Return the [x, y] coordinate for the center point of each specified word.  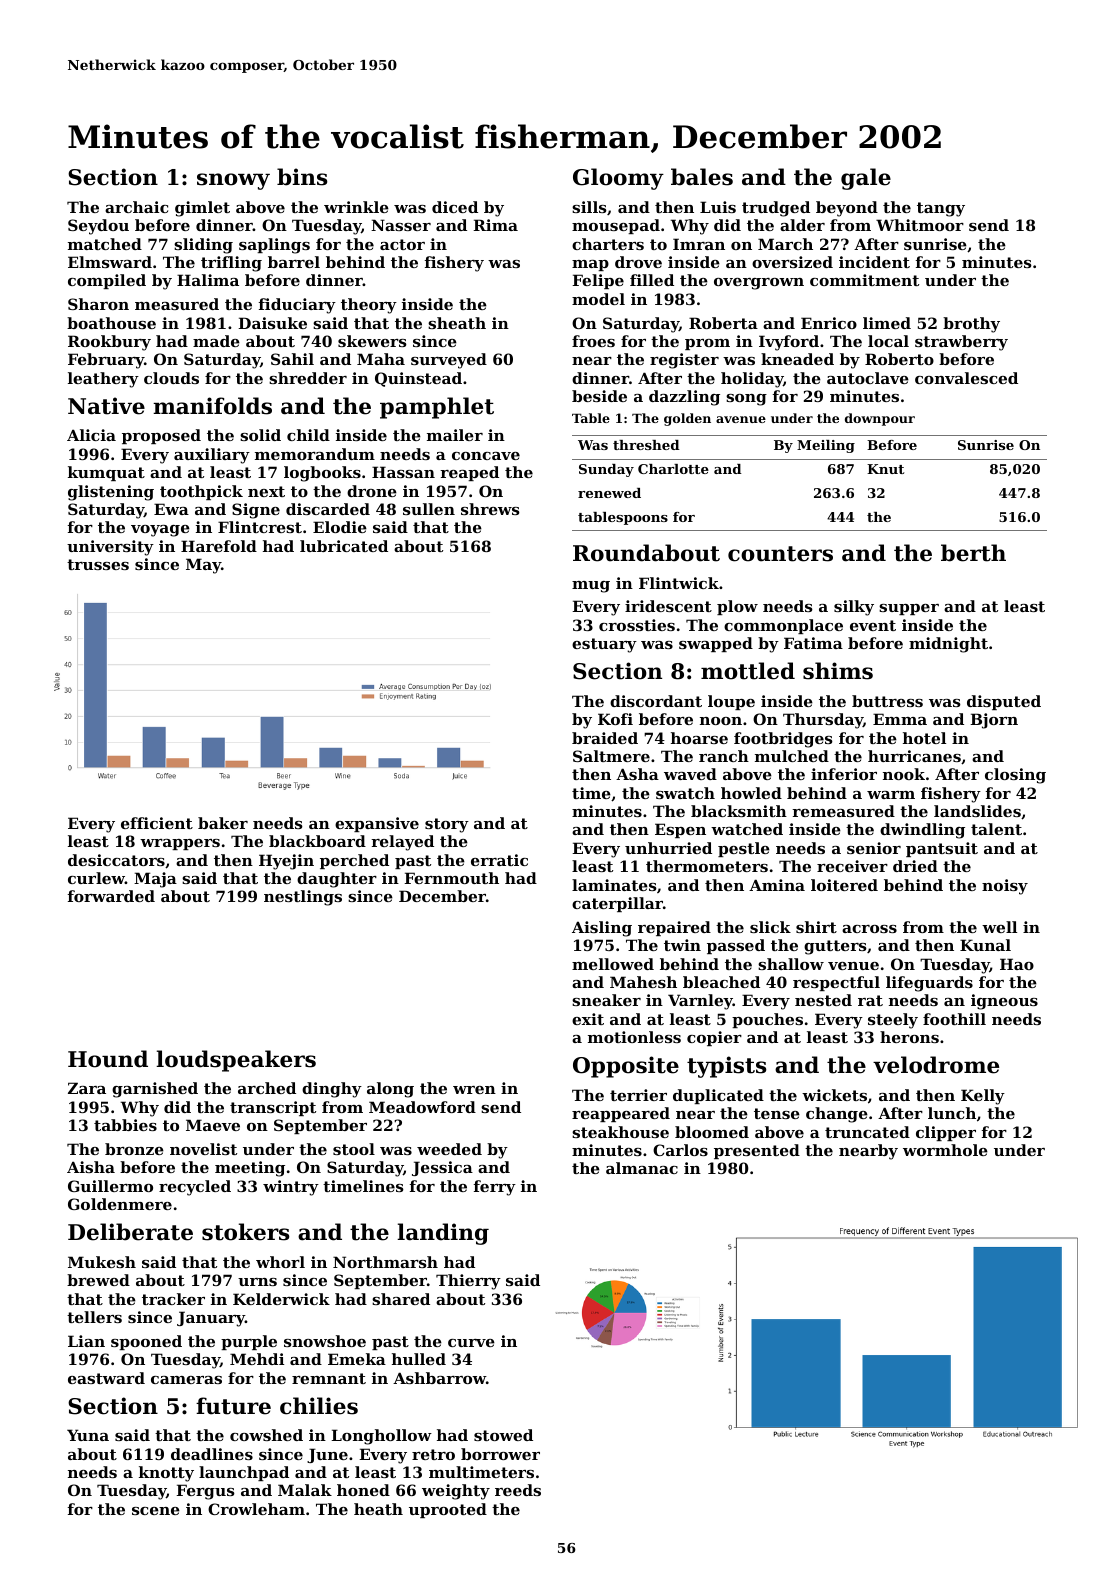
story [447, 825]
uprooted [448, 1510]
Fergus [205, 1492]
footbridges [783, 740]
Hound [108, 1059]
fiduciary [297, 306]
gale [866, 179]
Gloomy [618, 179]
